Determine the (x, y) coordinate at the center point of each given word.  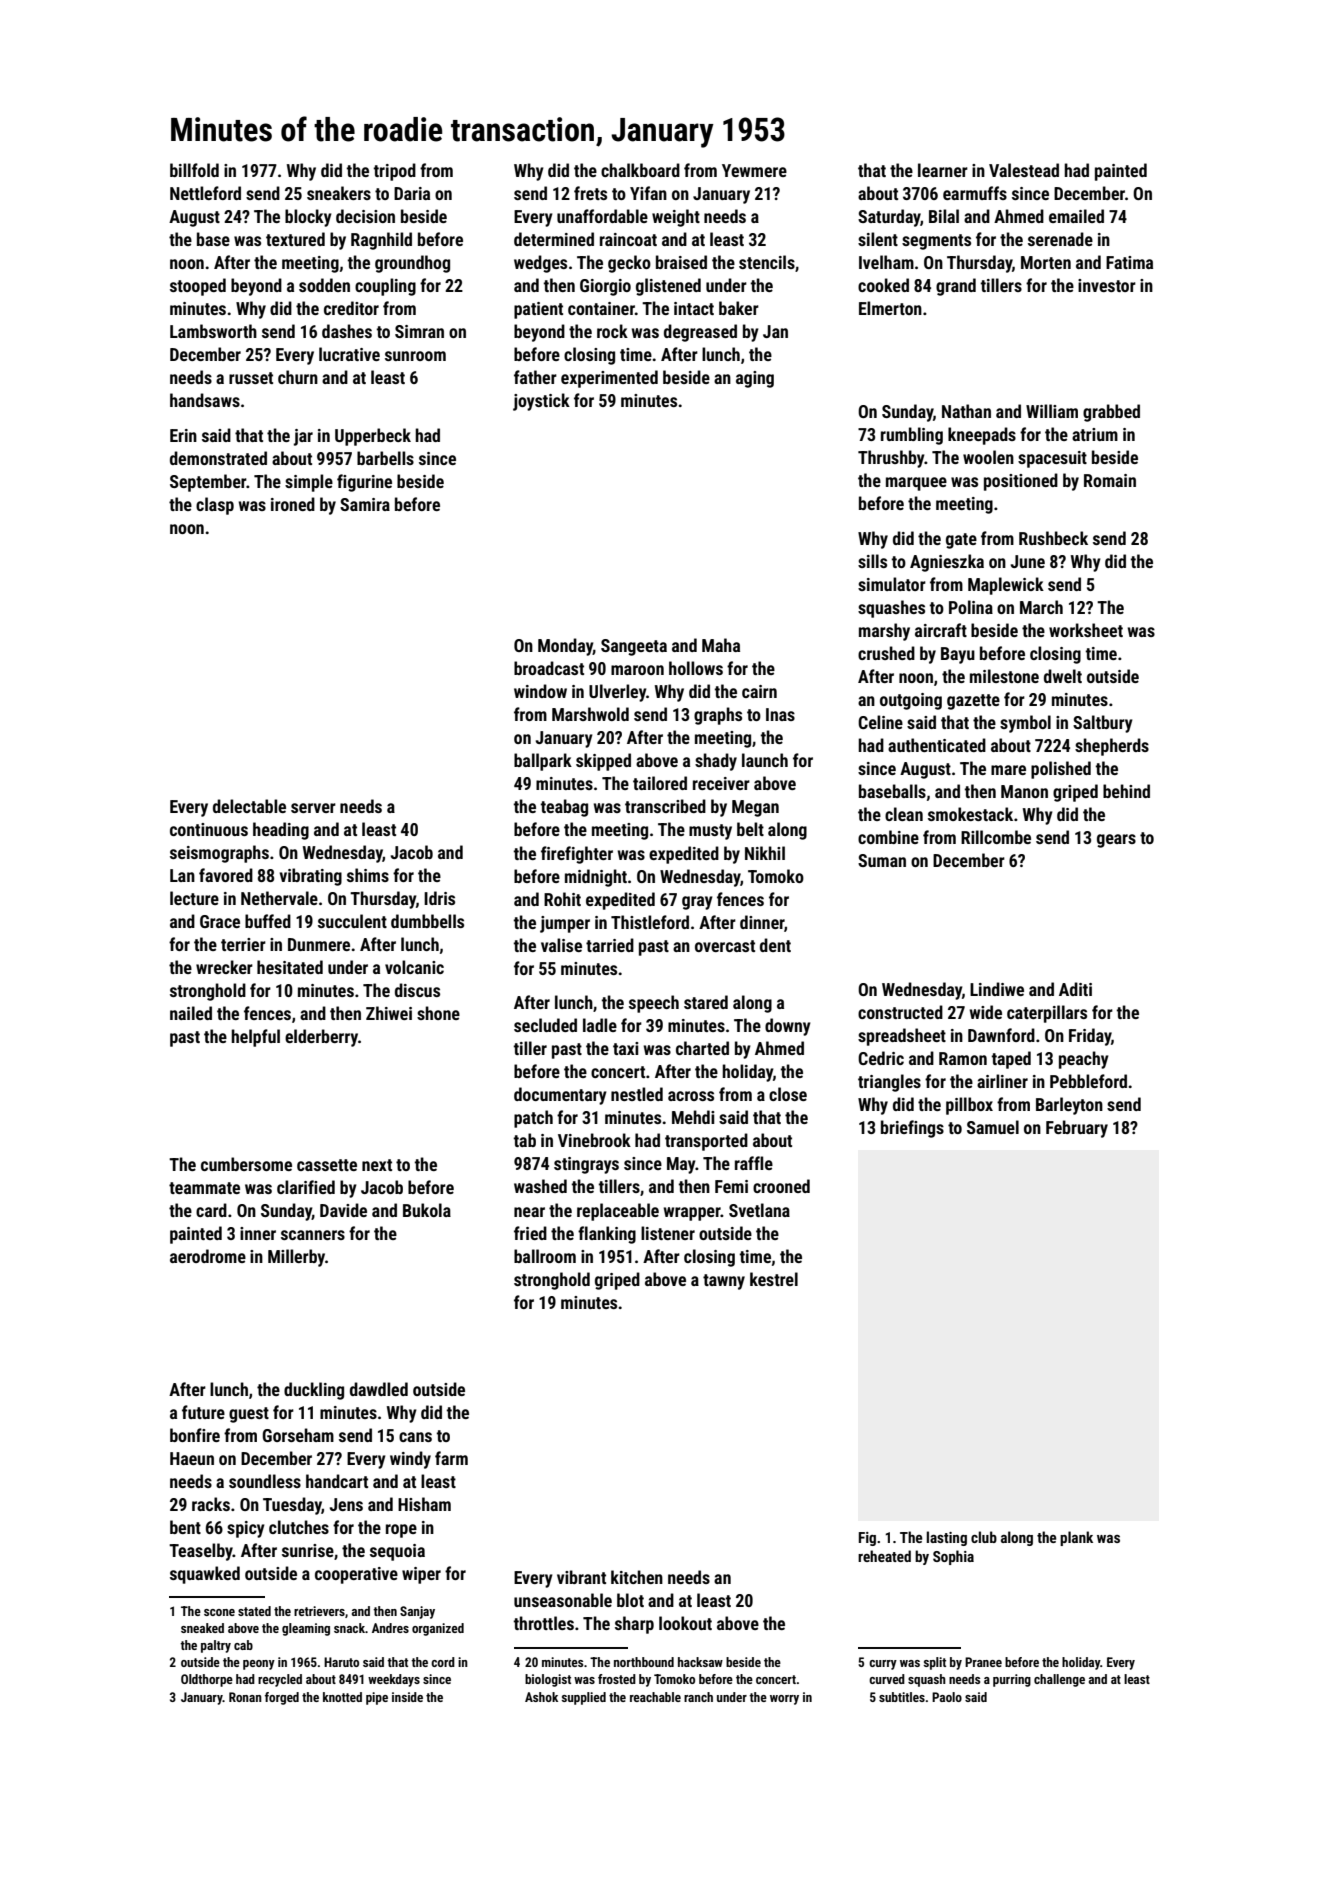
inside (407, 1697)
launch (765, 760)
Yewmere (754, 170)
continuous (209, 829)
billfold (194, 170)
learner (943, 170)
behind (1126, 791)
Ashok (541, 1697)
